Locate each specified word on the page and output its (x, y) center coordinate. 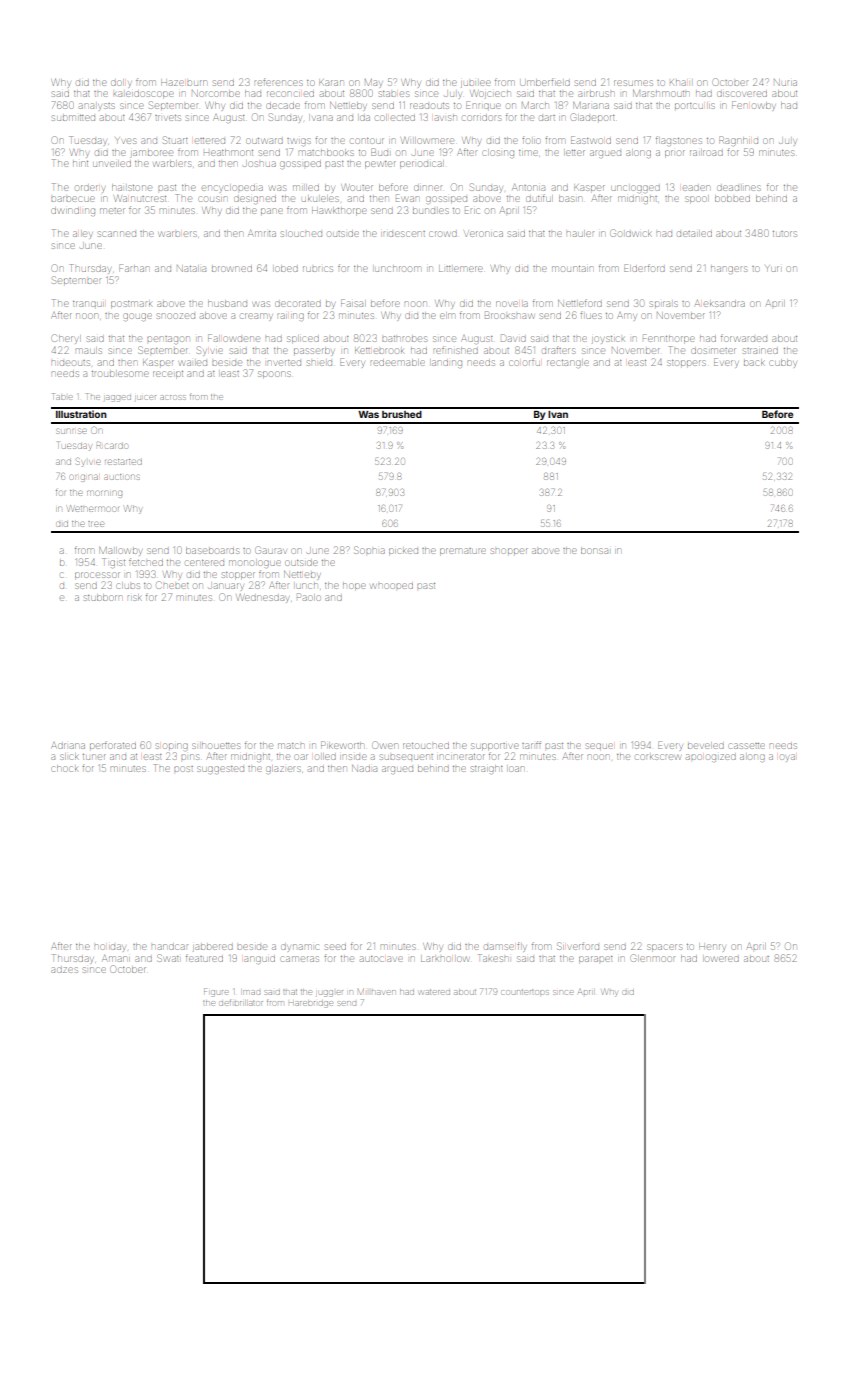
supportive (495, 747)
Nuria (785, 82)
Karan (331, 83)
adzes (65, 970)
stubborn (103, 597)
